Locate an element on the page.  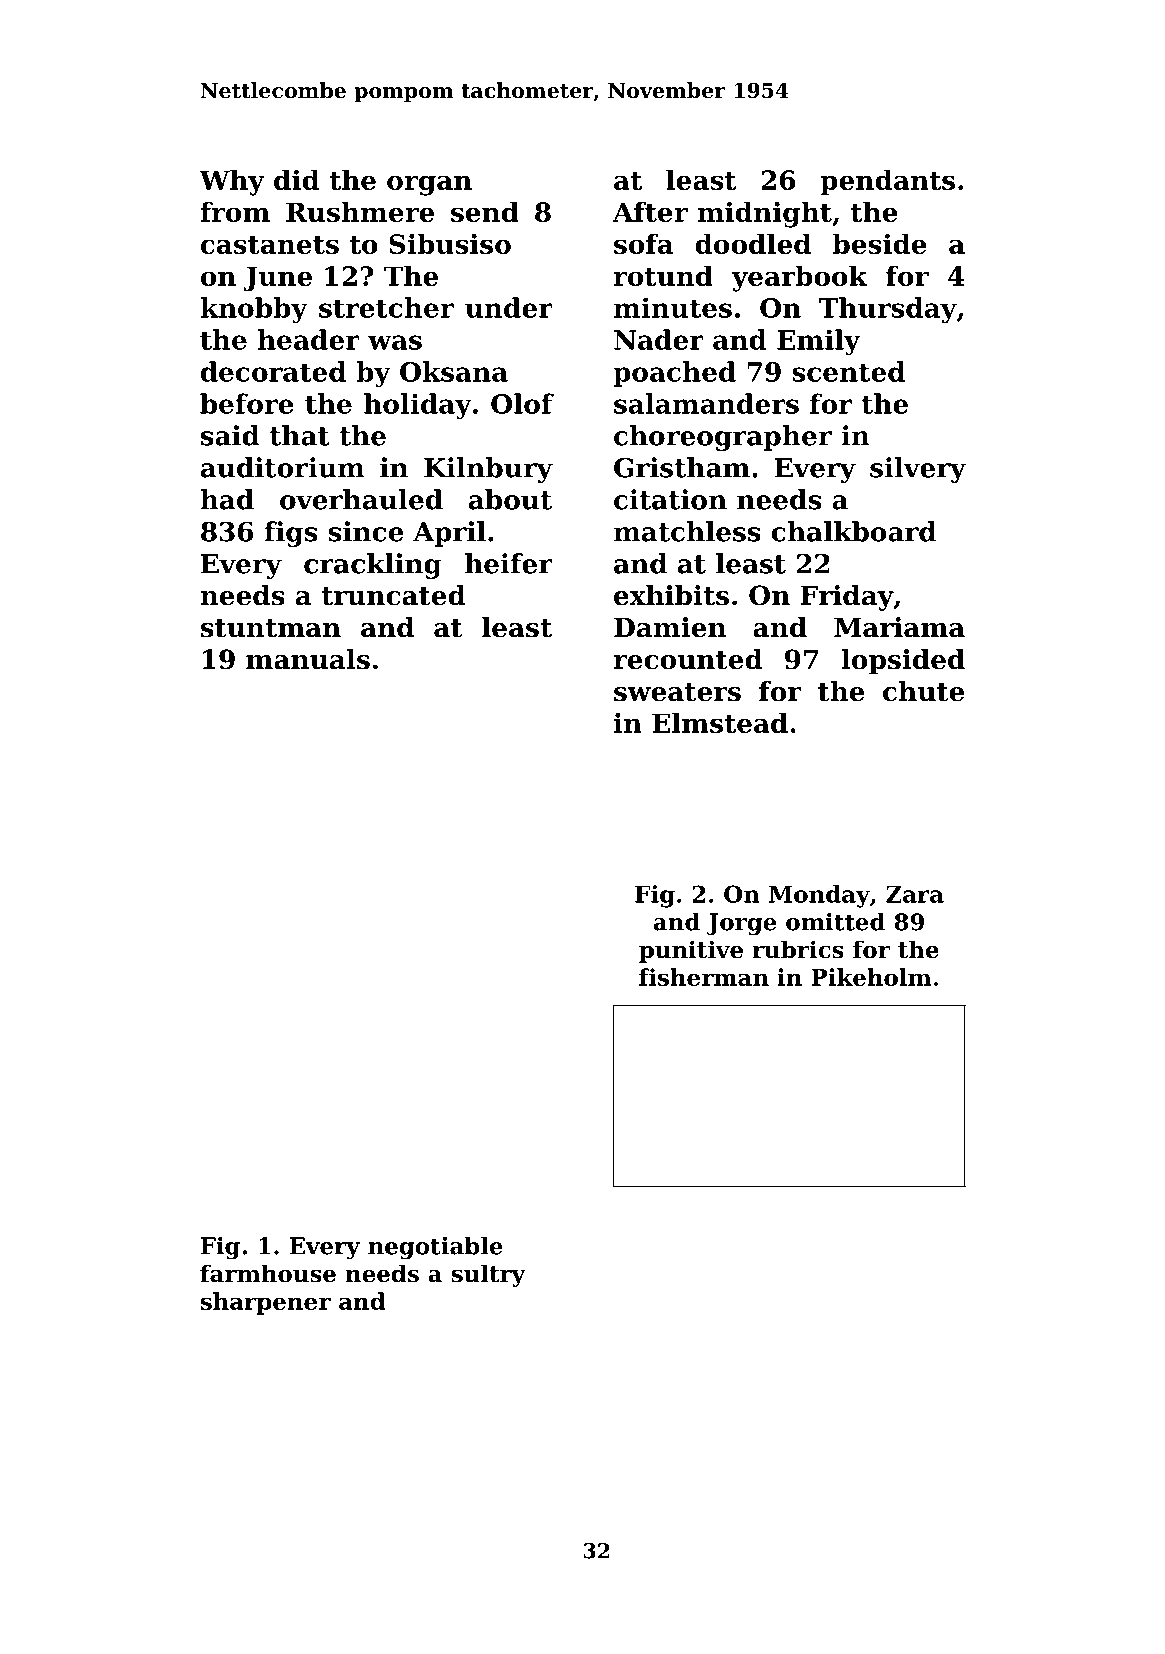
Kilnbury is located at coordinates (488, 470).
